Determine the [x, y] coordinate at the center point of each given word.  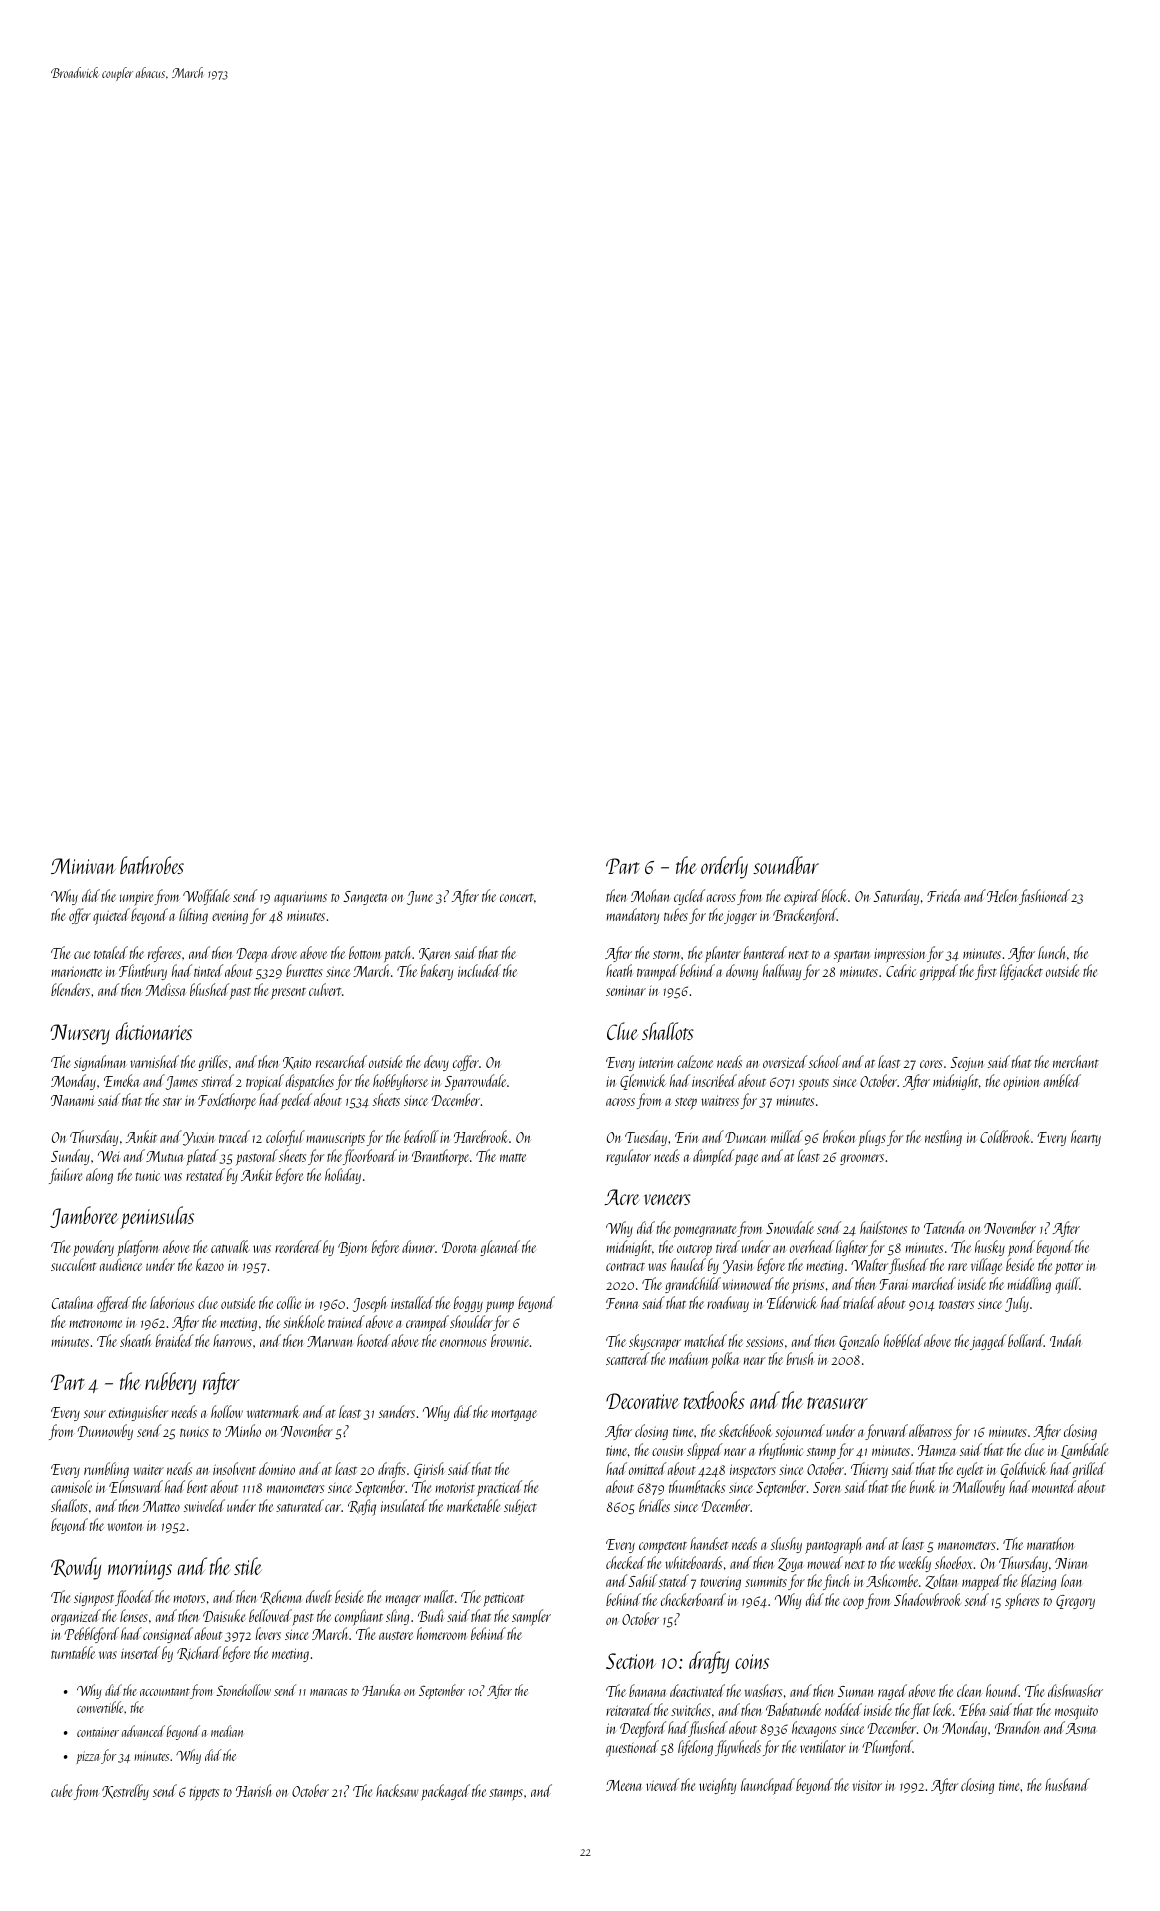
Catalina [72, 1302]
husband [1067, 1784]
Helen [1002, 895]
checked [626, 1562]
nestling [943, 1138]
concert [517, 897]
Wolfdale [206, 897]
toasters [956, 1305]
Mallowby [979, 1488]
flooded [134, 1598]
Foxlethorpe [227, 1101]
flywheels [738, 1748]
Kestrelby [125, 1792]
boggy [468, 1304]
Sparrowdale [475, 1082]
